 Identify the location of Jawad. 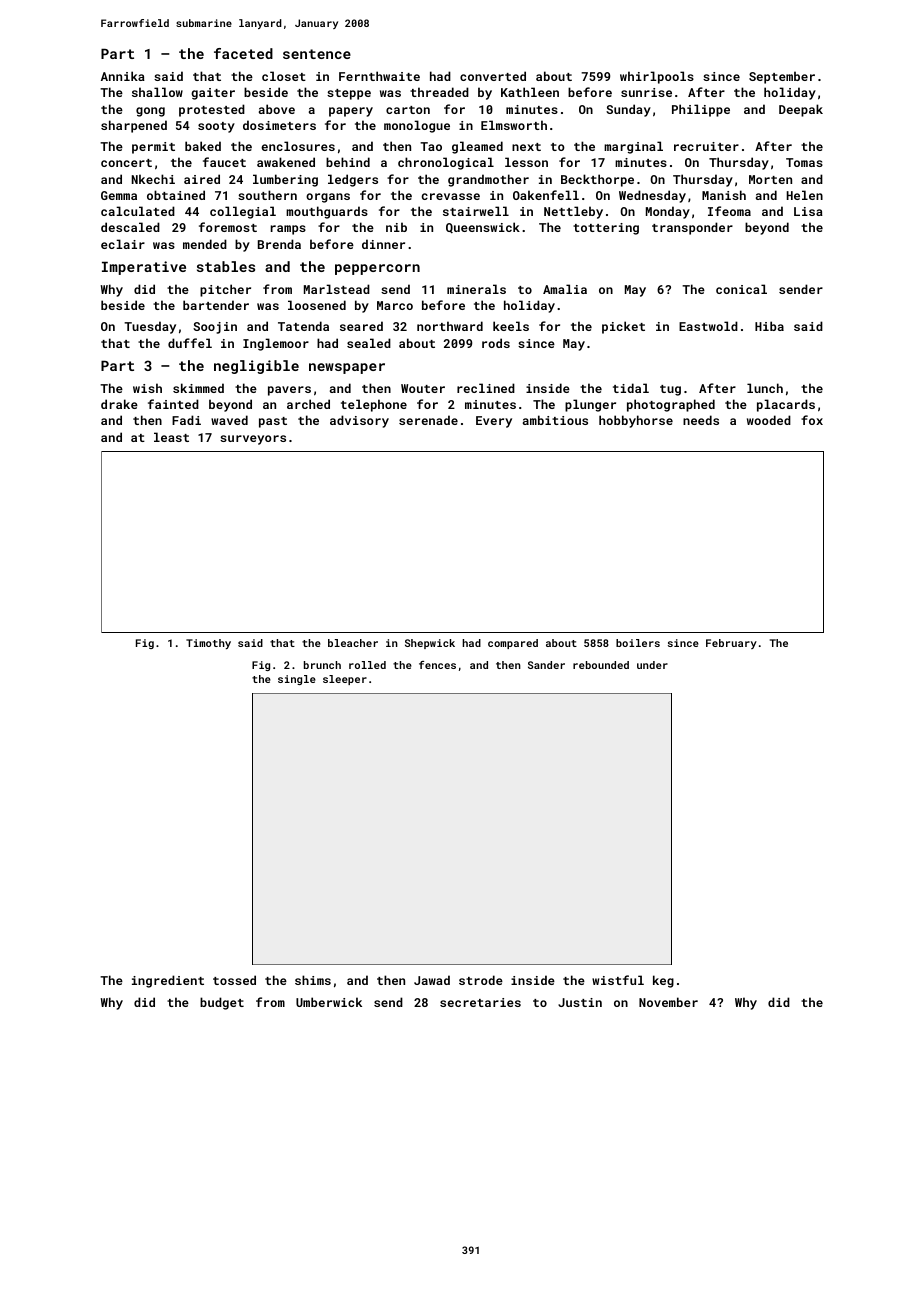
(432, 980).
